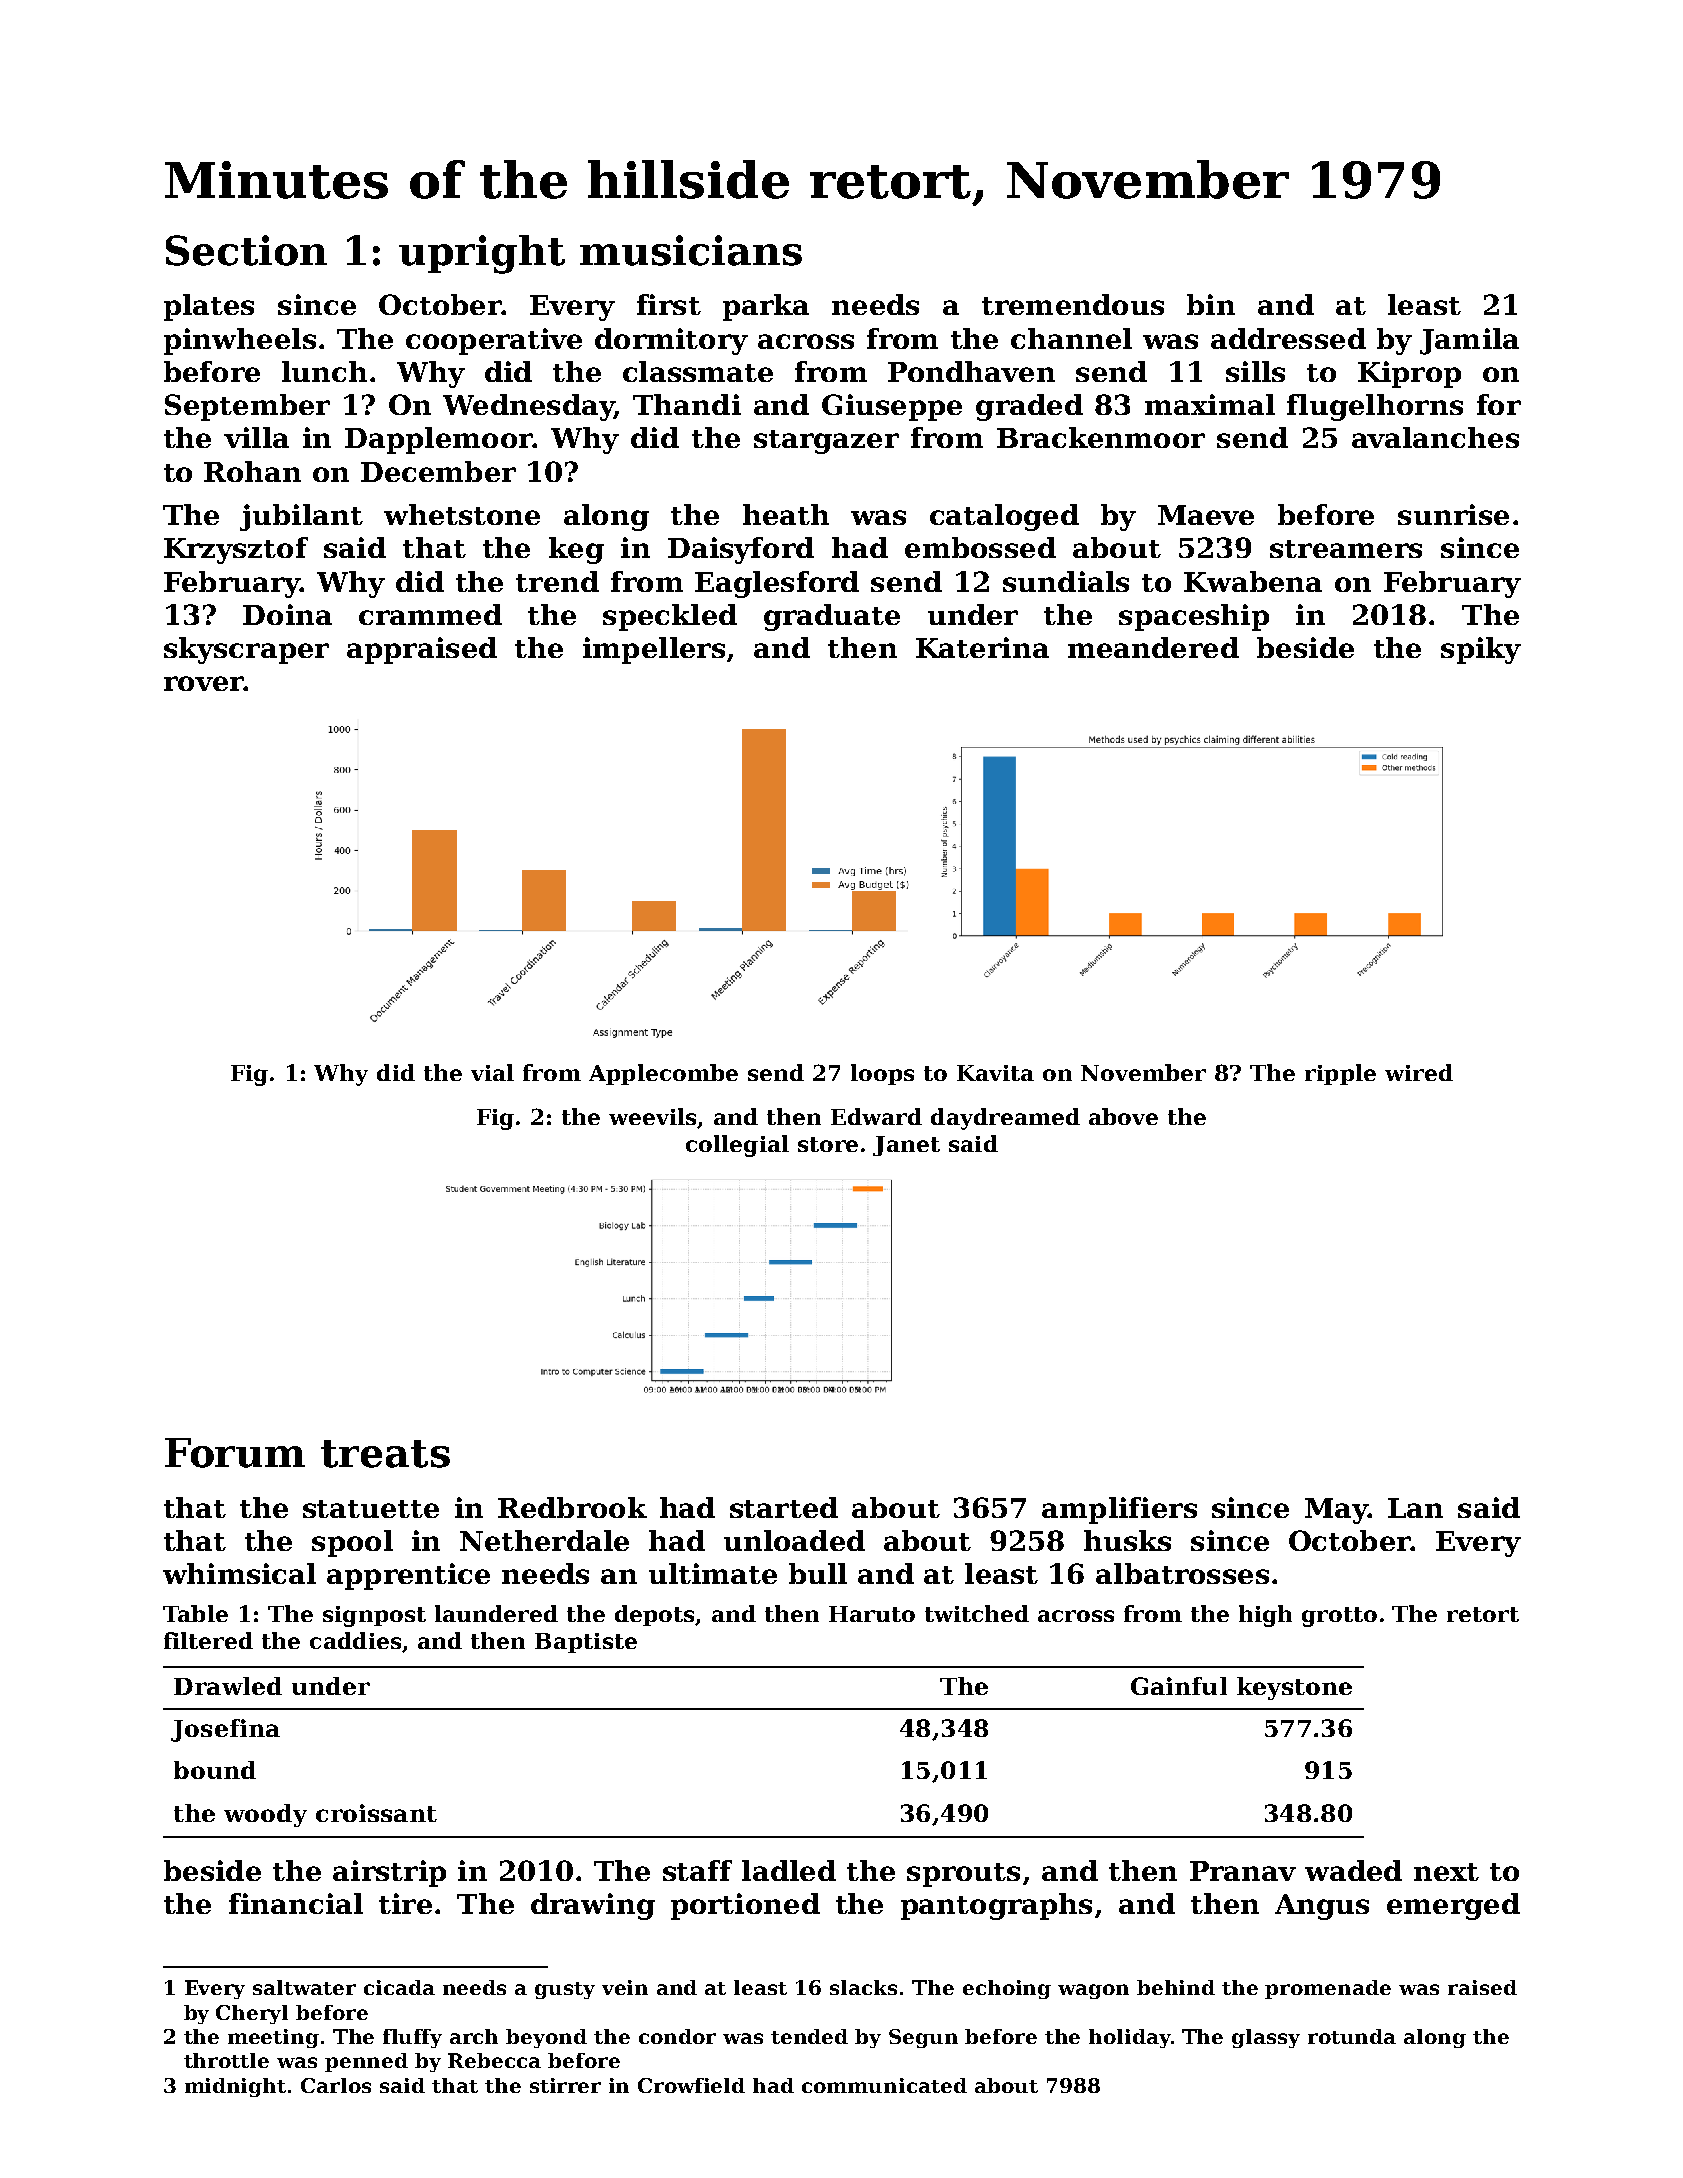  Describe the element at coordinates (252, 2014) in the screenshot. I see `Cheryl` at that location.
